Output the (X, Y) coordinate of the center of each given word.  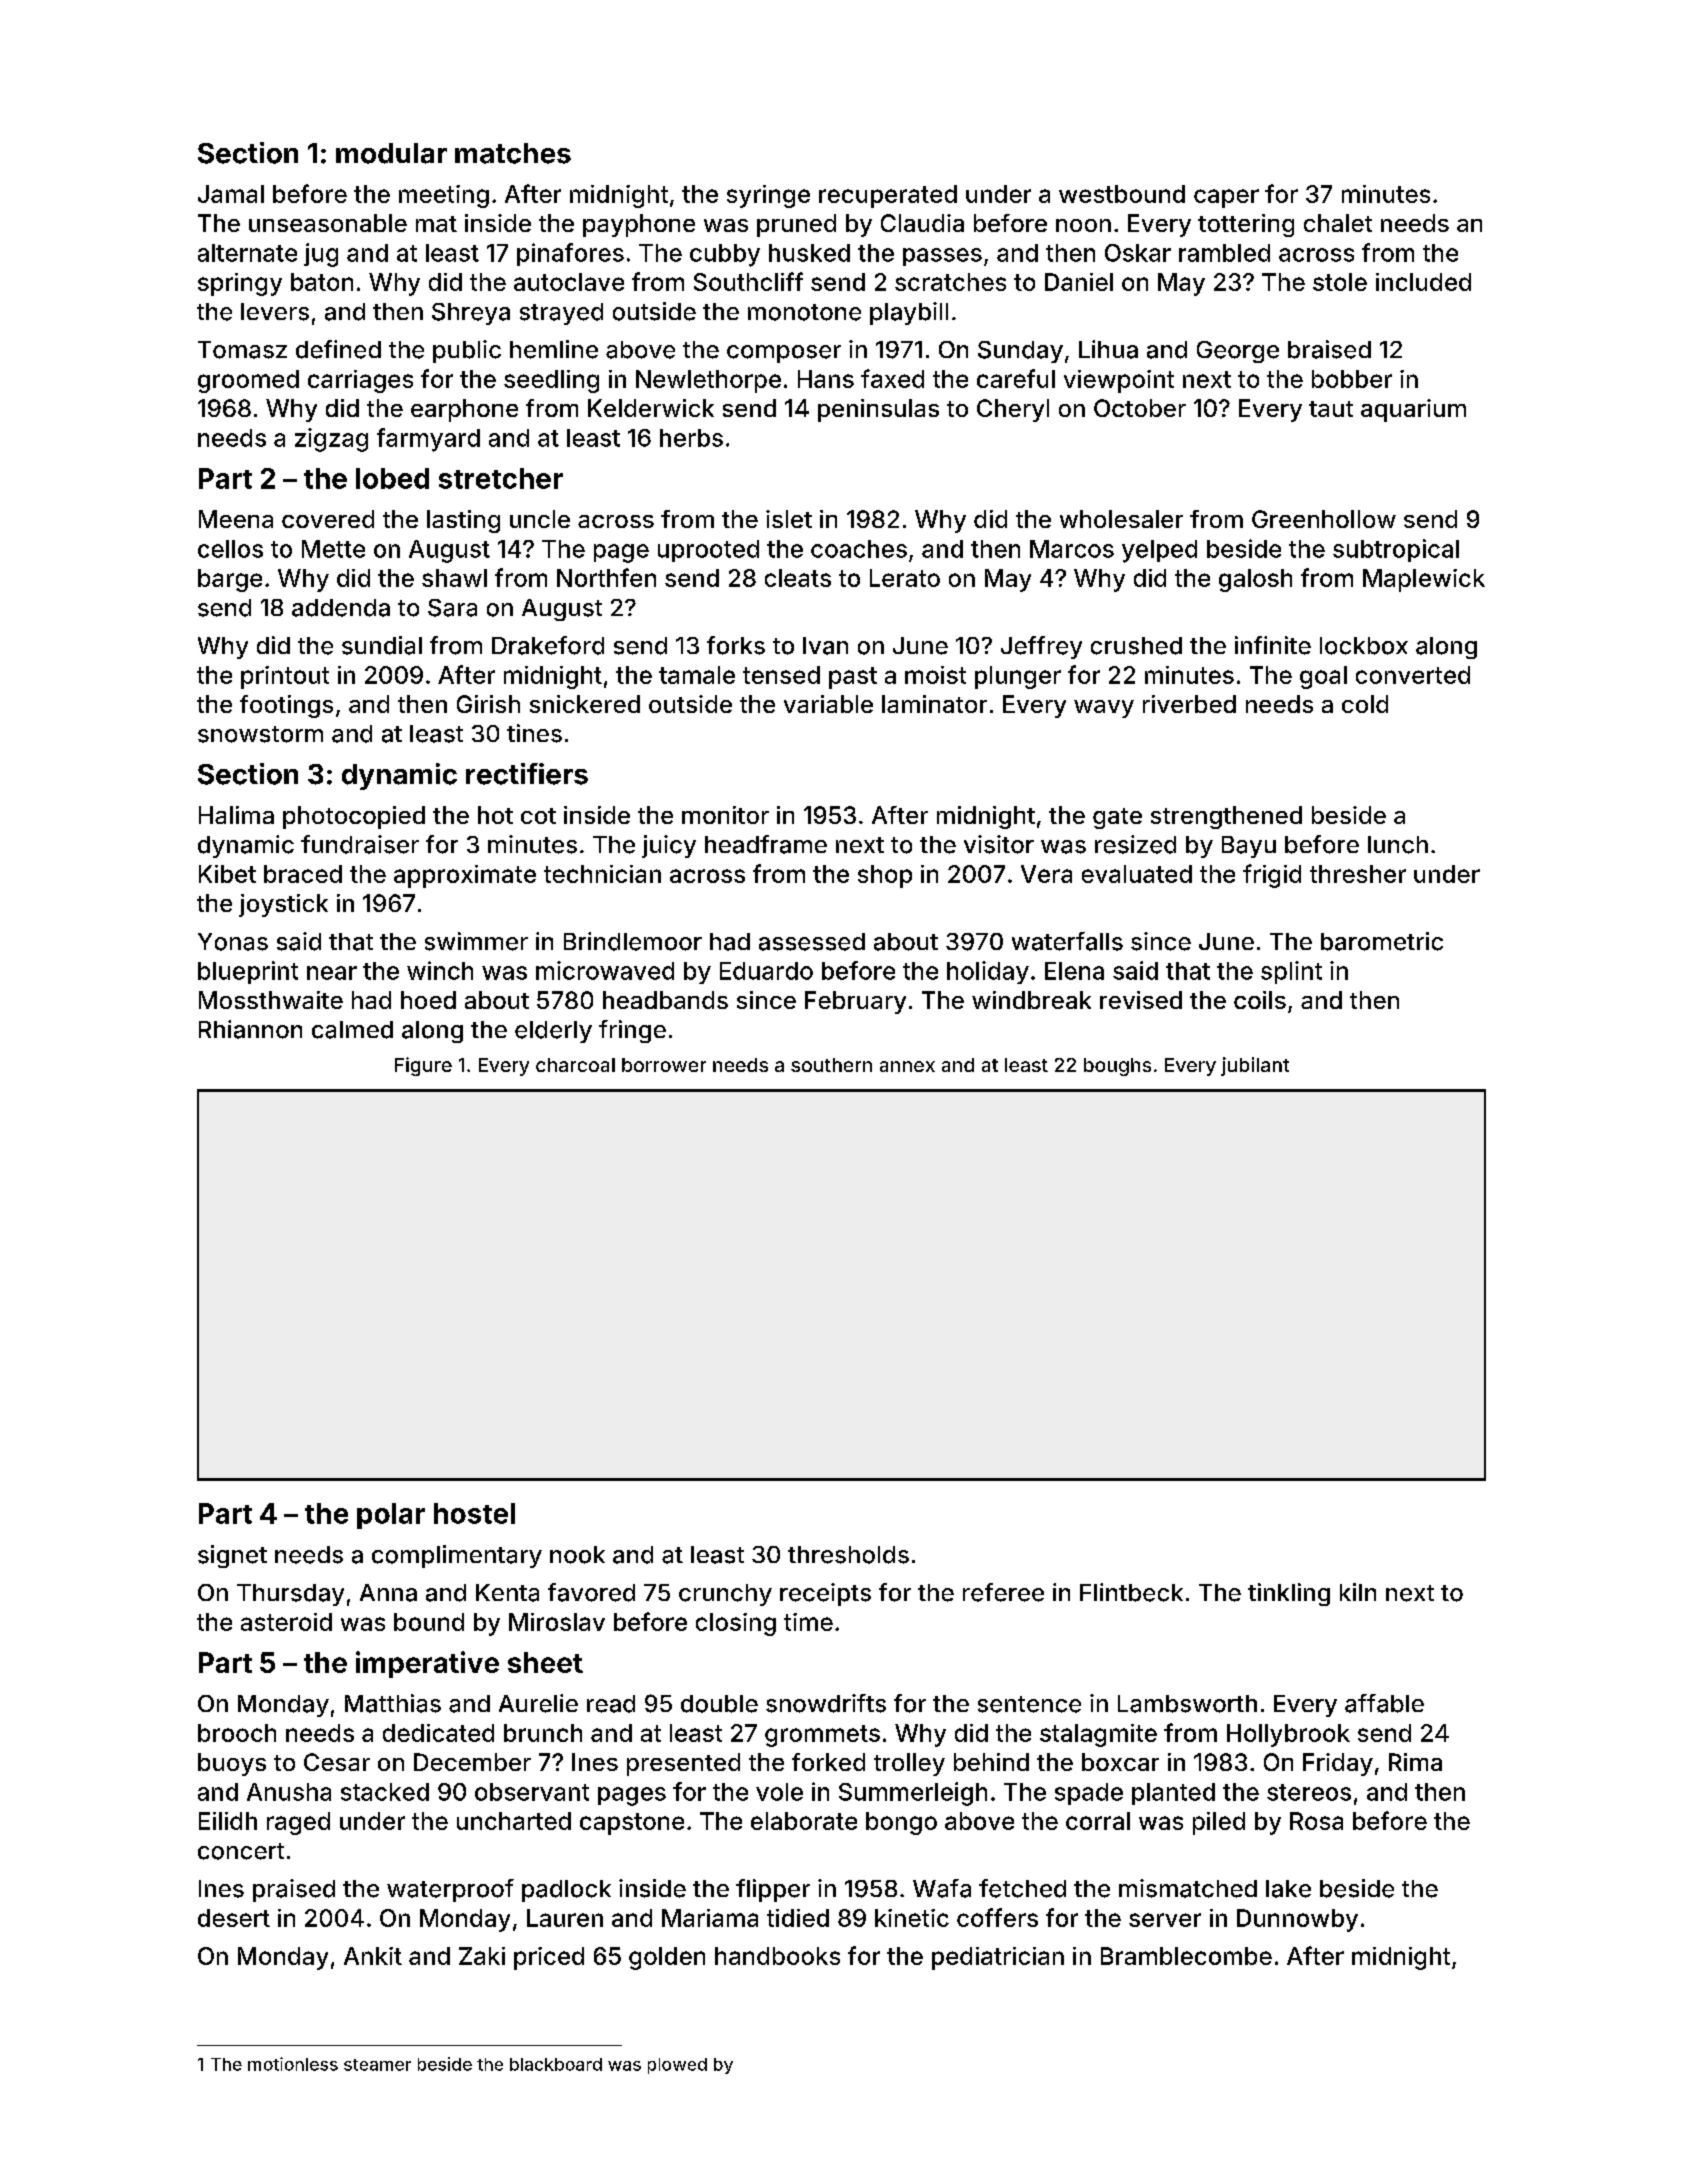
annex (907, 1066)
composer (784, 354)
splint (1291, 972)
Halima (236, 815)
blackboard (556, 2064)
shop (885, 876)
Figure (423, 1066)
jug (321, 255)
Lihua (1108, 349)
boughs (1117, 1067)
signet (232, 1556)
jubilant (1255, 1066)
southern (831, 1065)
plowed (677, 2066)
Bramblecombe (1186, 1956)
